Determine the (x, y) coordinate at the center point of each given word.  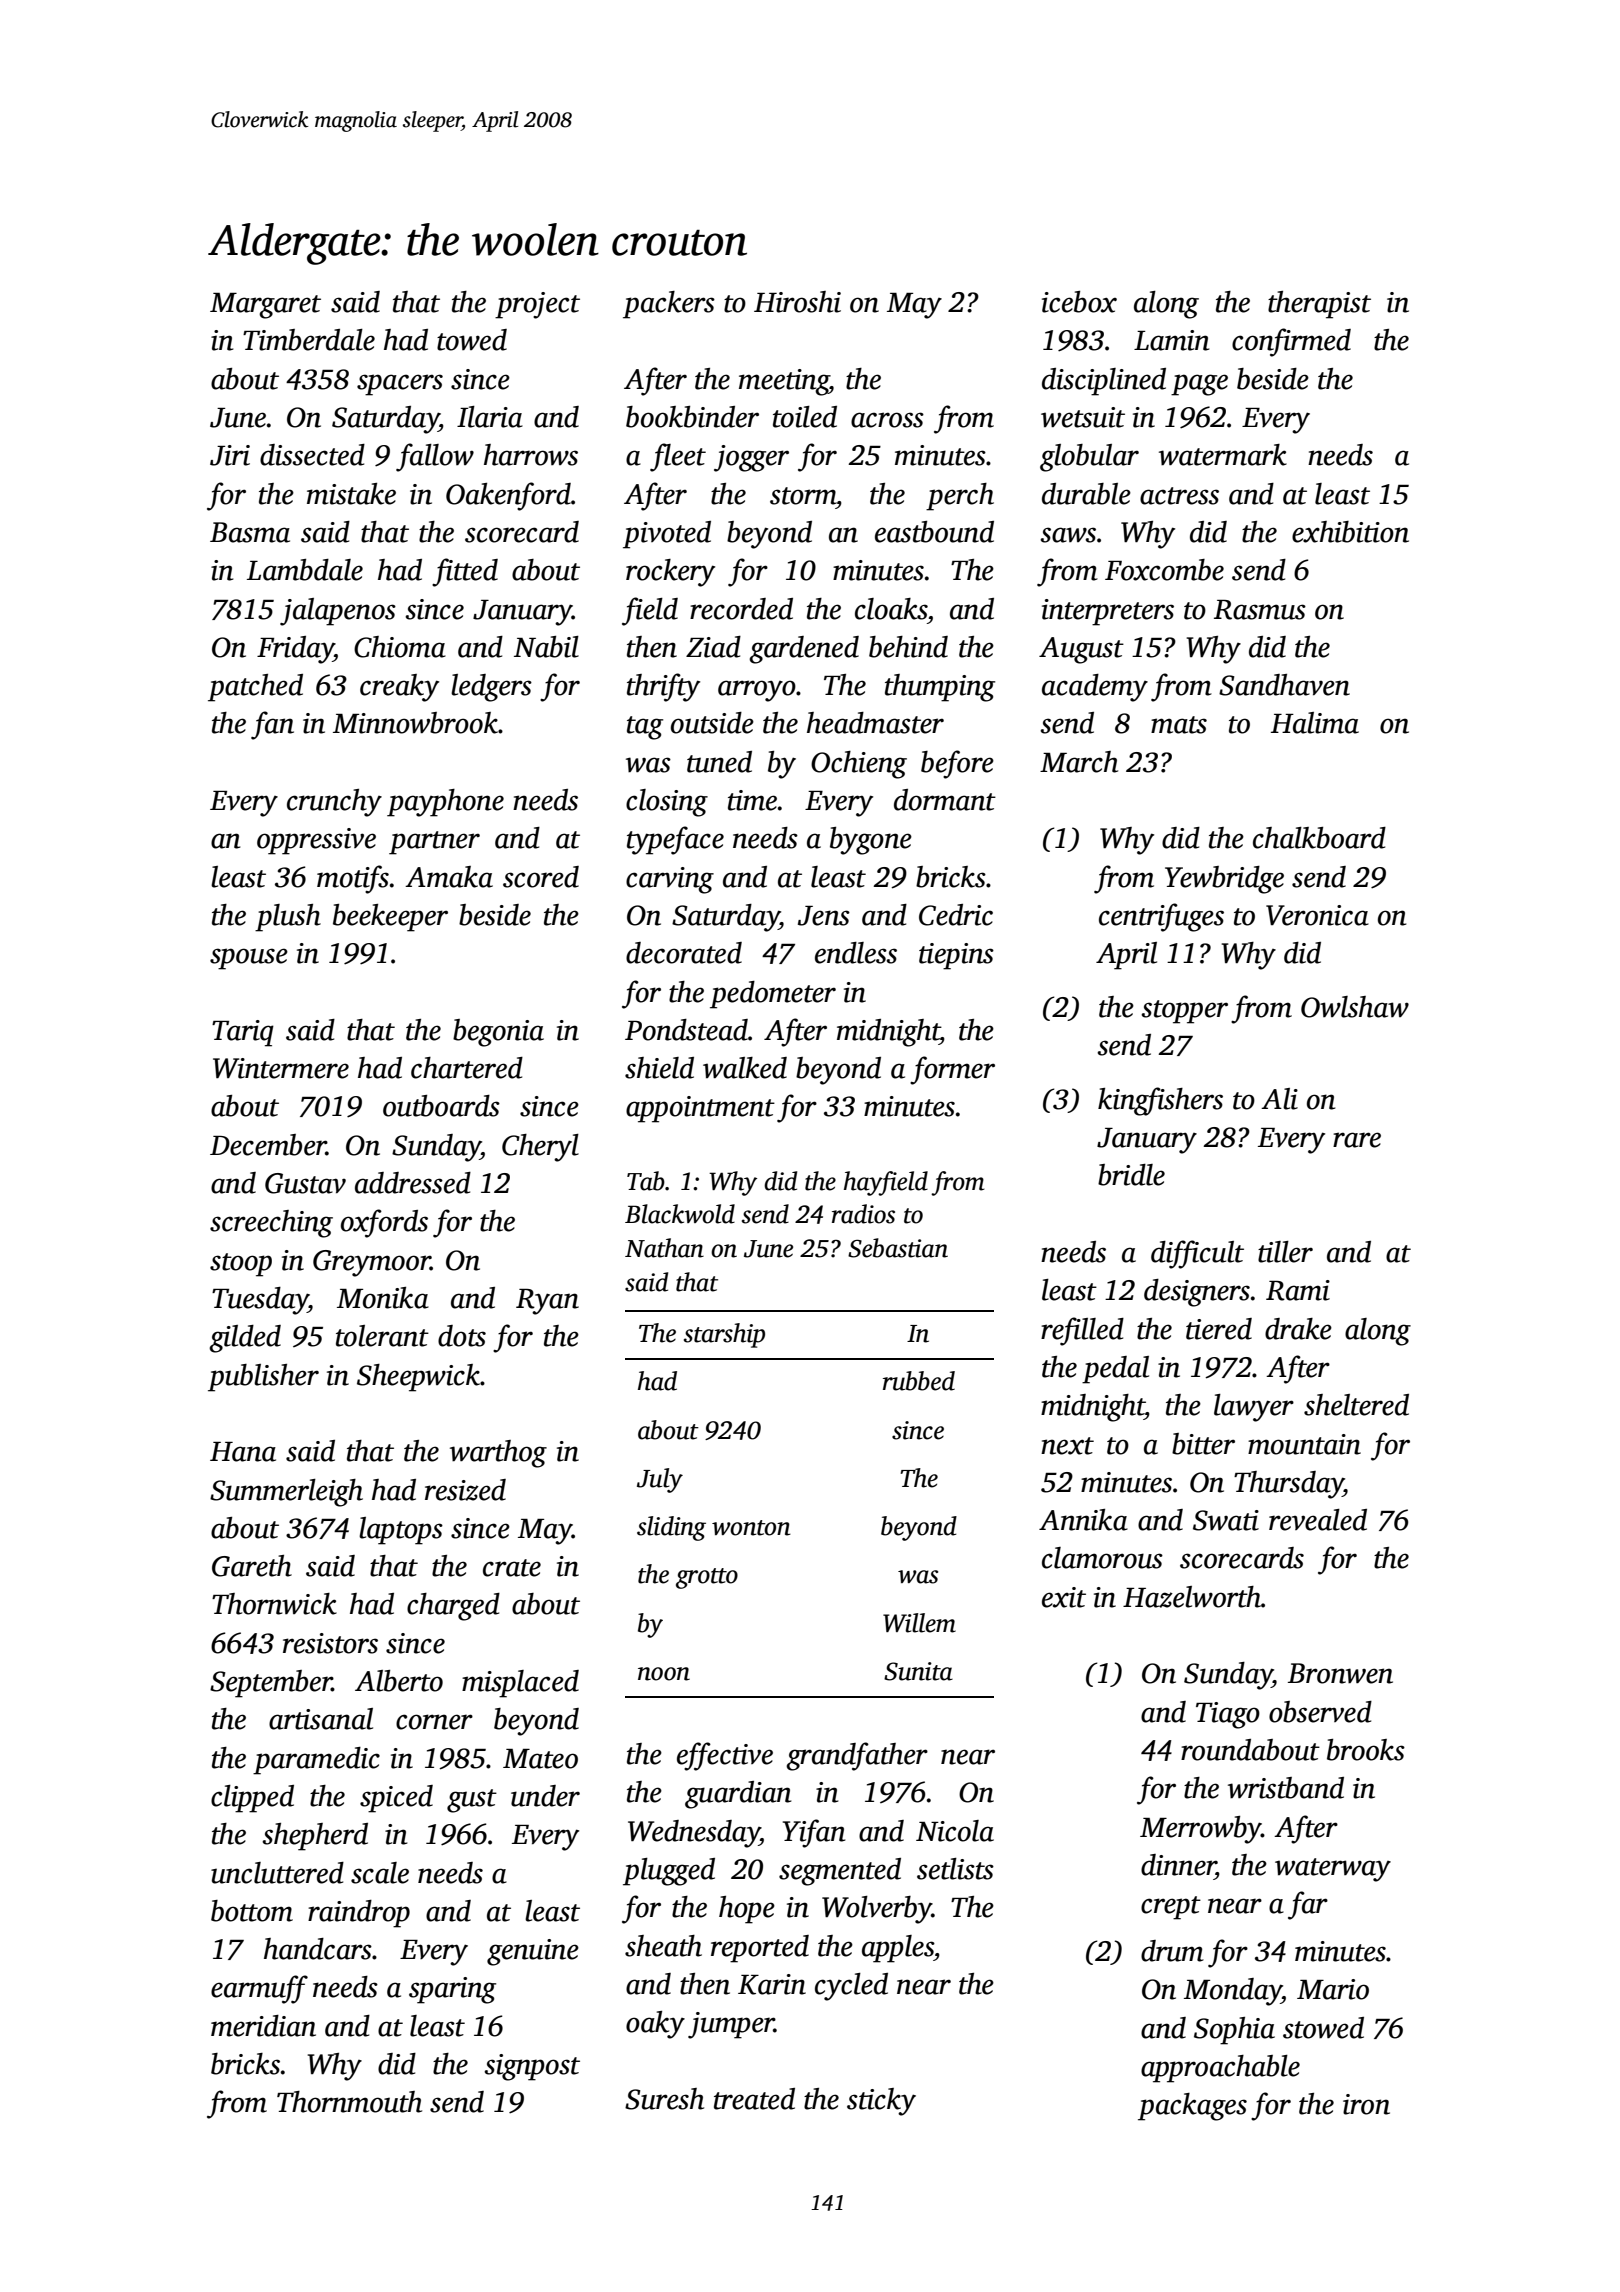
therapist (1319, 305)
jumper (731, 2025)
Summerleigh (286, 1493)
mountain (1304, 1444)
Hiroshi (797, 302)
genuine (533, 1952)
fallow (435, 457)
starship (724, 1335)
